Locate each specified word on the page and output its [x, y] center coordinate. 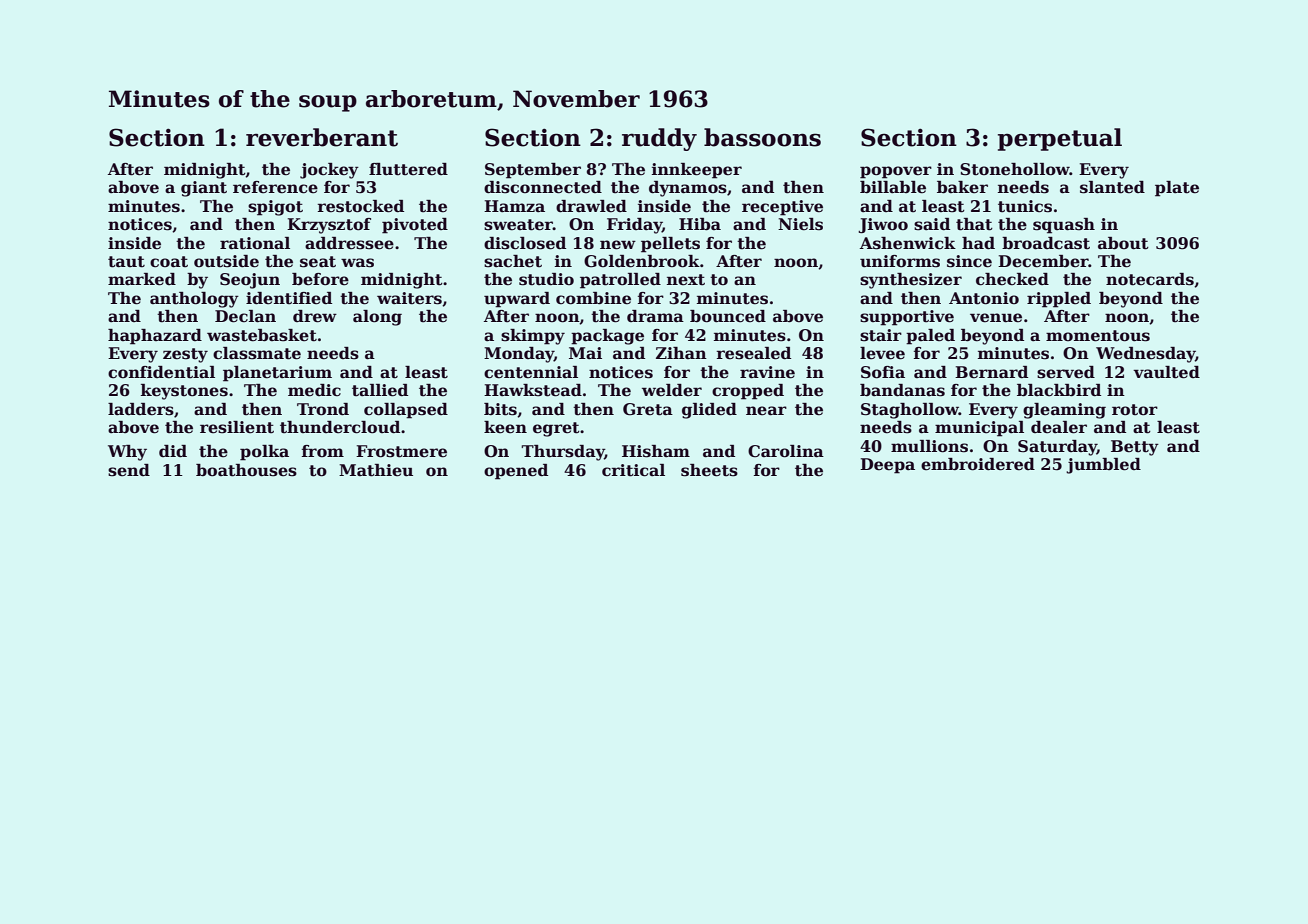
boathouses [246, 470]
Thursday [563, 453]
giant [204, 189]
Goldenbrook [642, 261]
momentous [1098, 336]
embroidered [978, 464]
